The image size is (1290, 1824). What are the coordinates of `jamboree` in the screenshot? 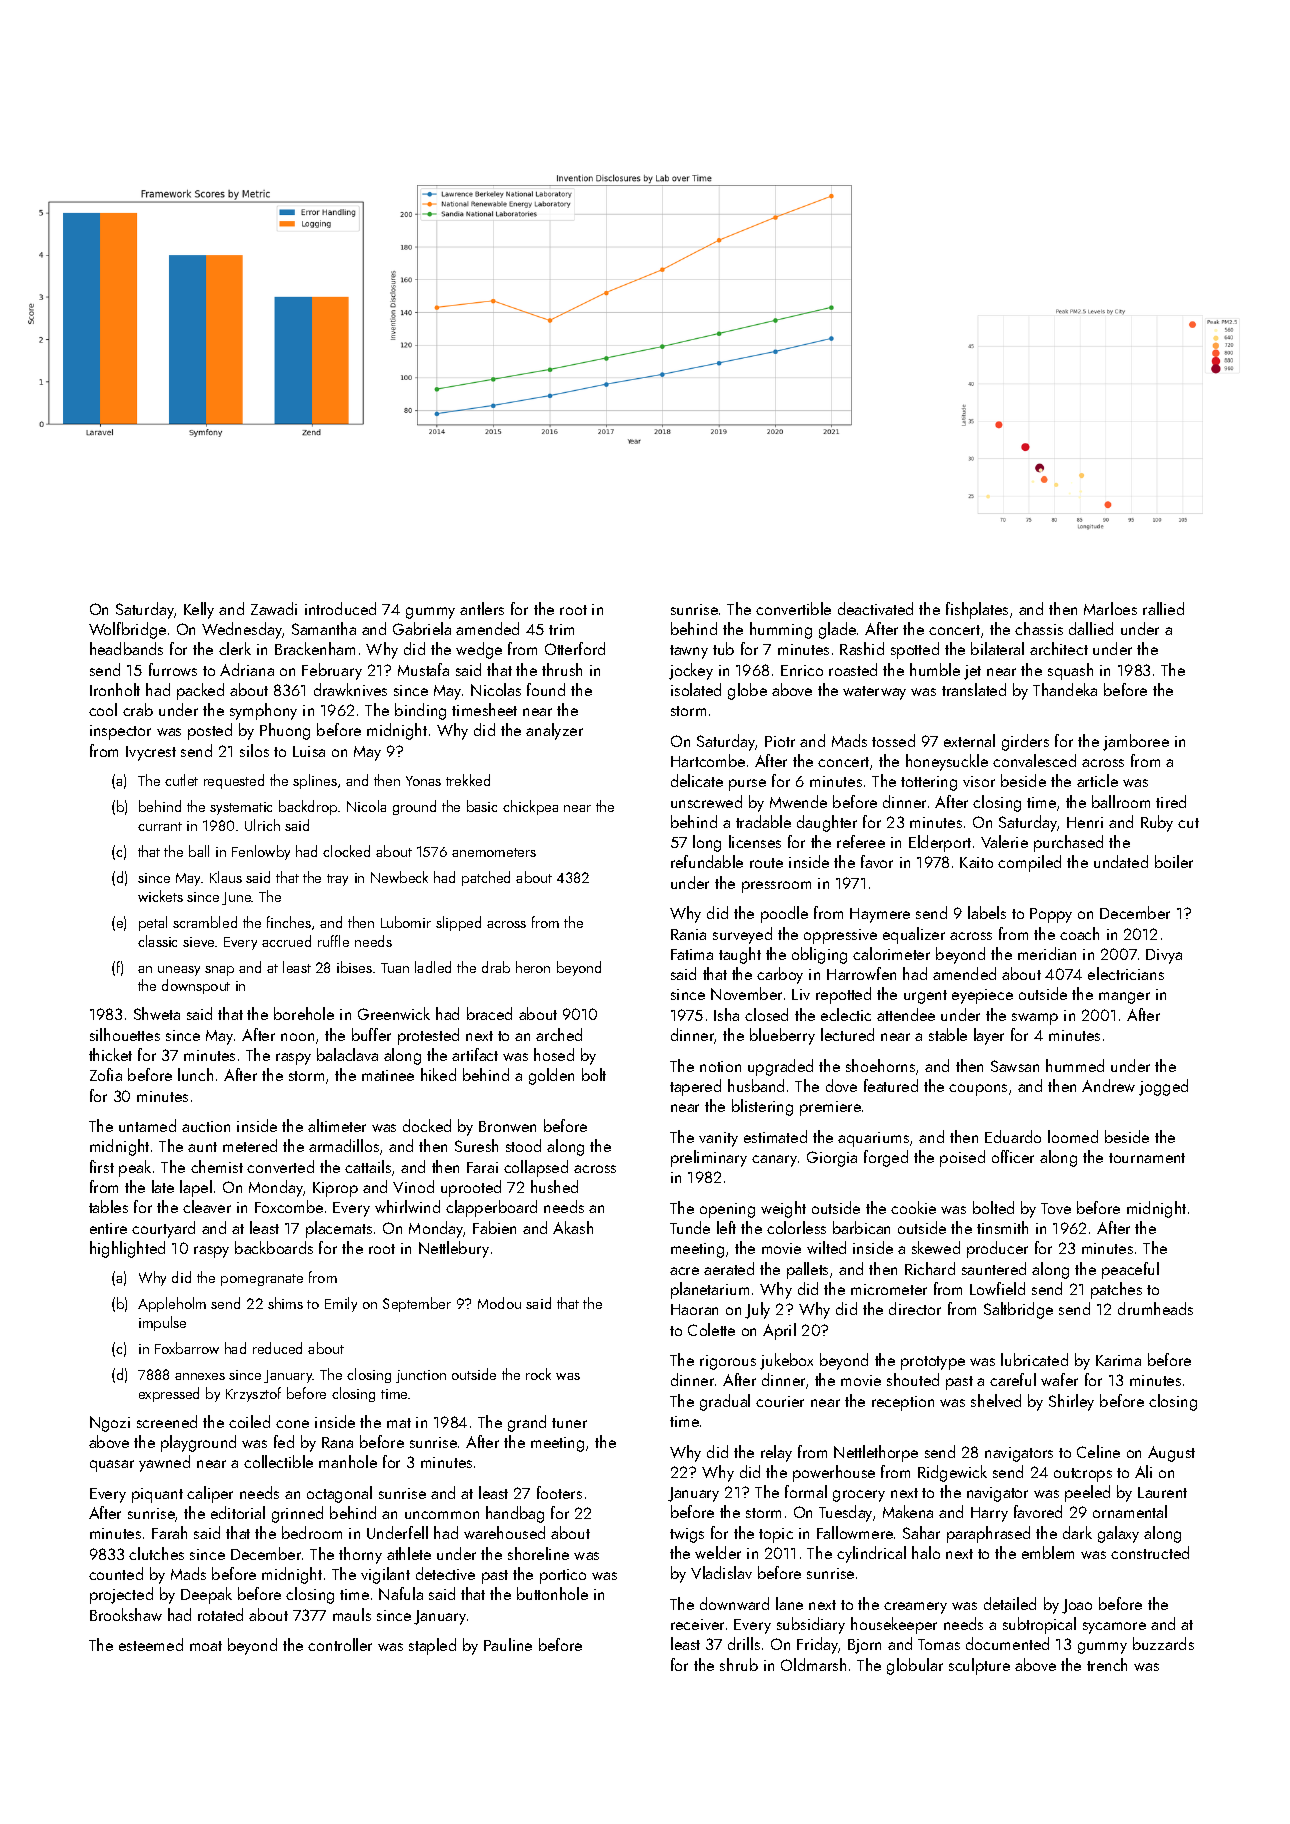 It's located at (1136, 742).
